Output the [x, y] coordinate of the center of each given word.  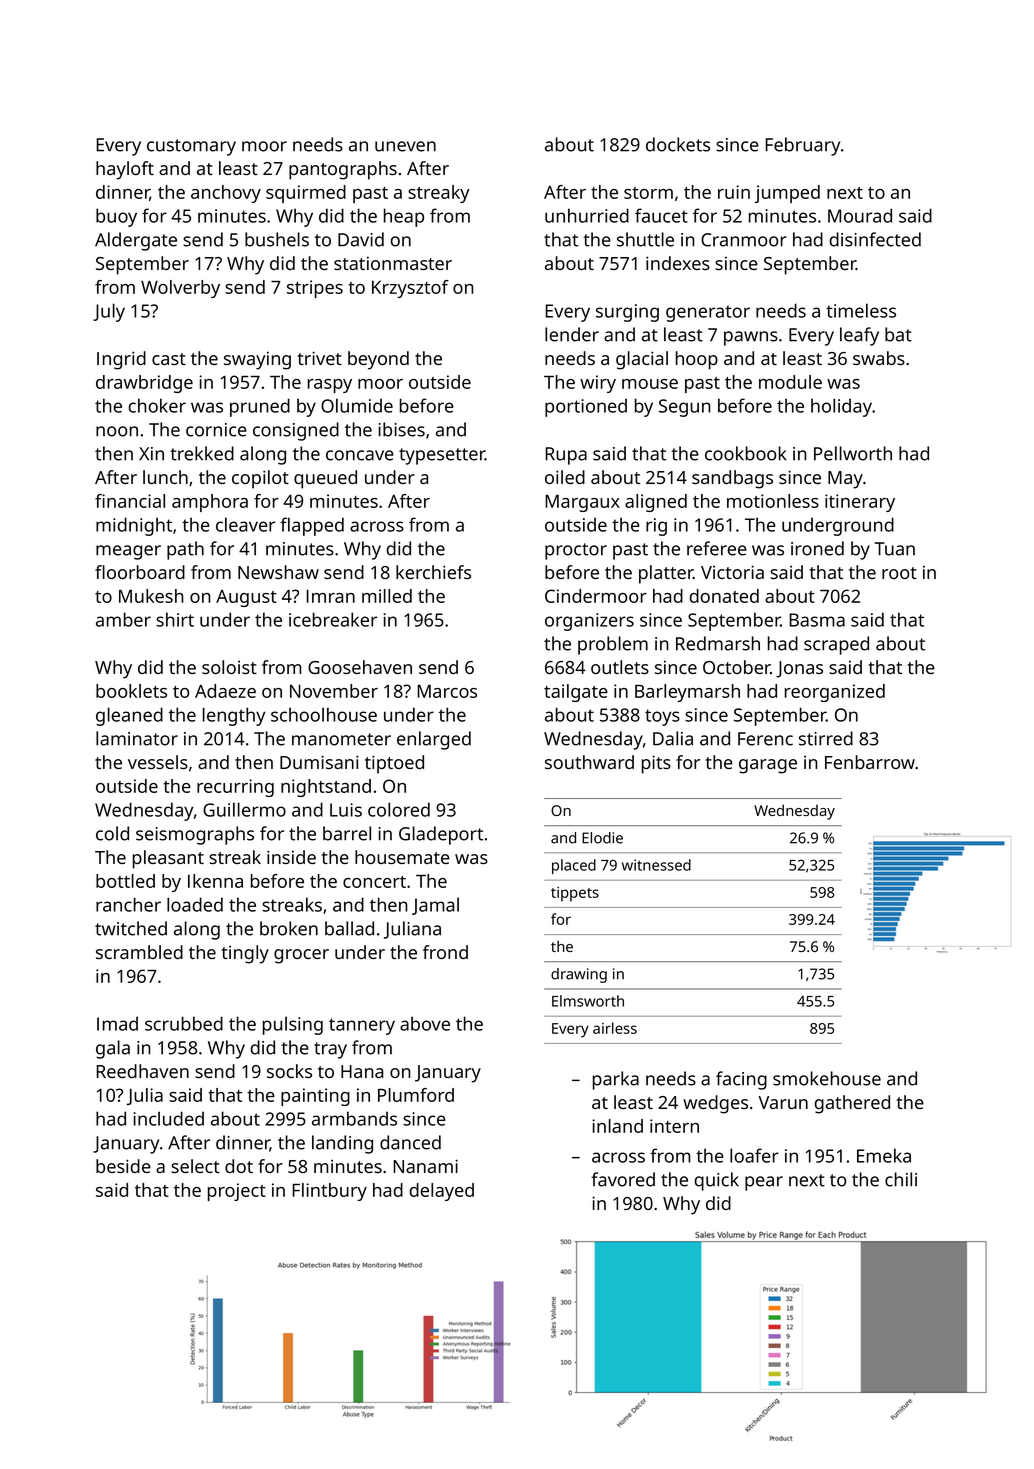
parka [616, 1080]
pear [764, 1183]
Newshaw [278, 572]
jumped [787, 194]
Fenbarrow [870, 762]
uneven [405, 146]
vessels [158, 762]
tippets [575, 894]
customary [191, 147]
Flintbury [329, 1192]
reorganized [835, 693]
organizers [589, 622]
